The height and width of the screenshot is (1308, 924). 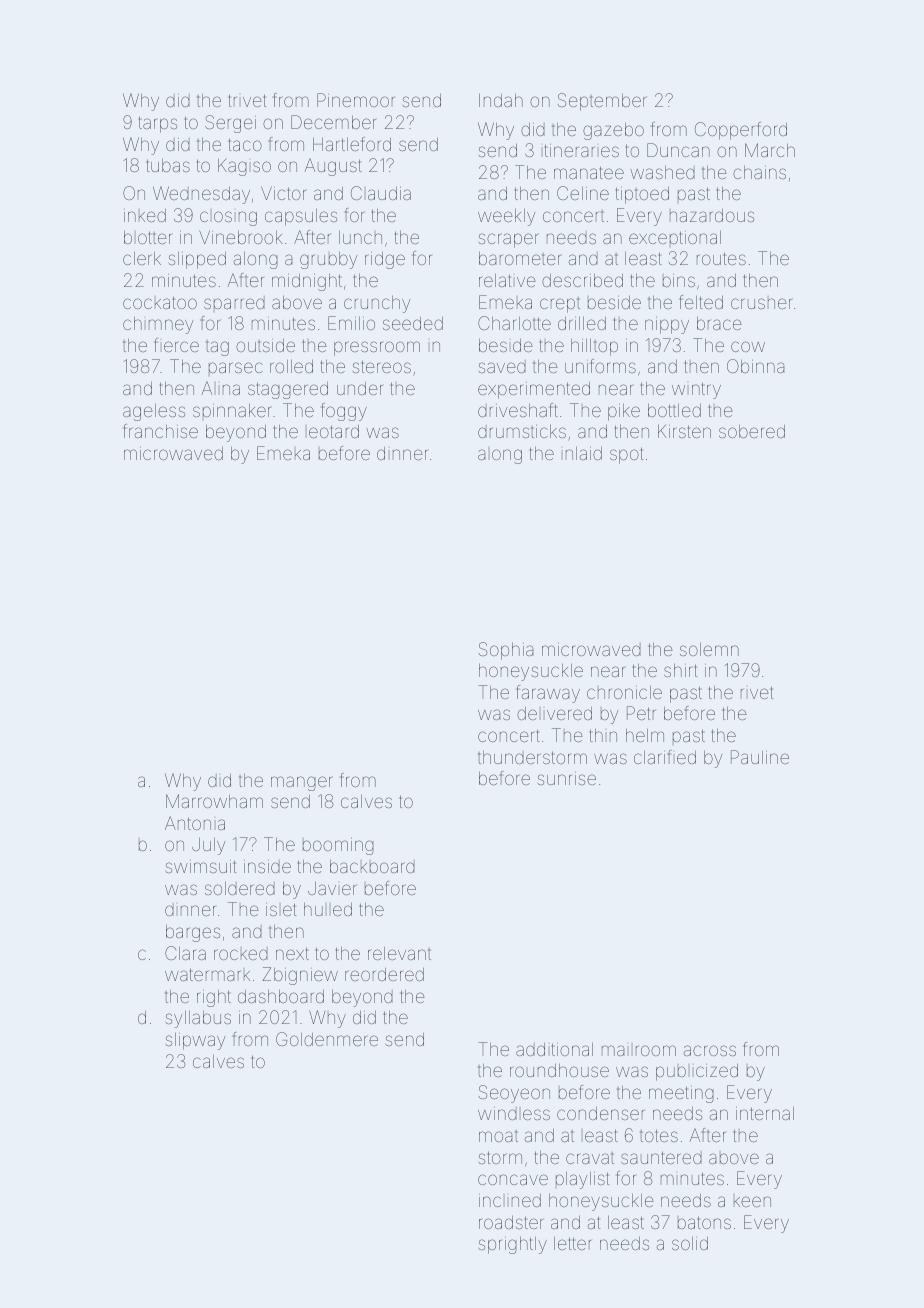 What do you see at coordinates (765, 1113) in the screenshot?
I see `internal` at bounding box center [765, 1113].
